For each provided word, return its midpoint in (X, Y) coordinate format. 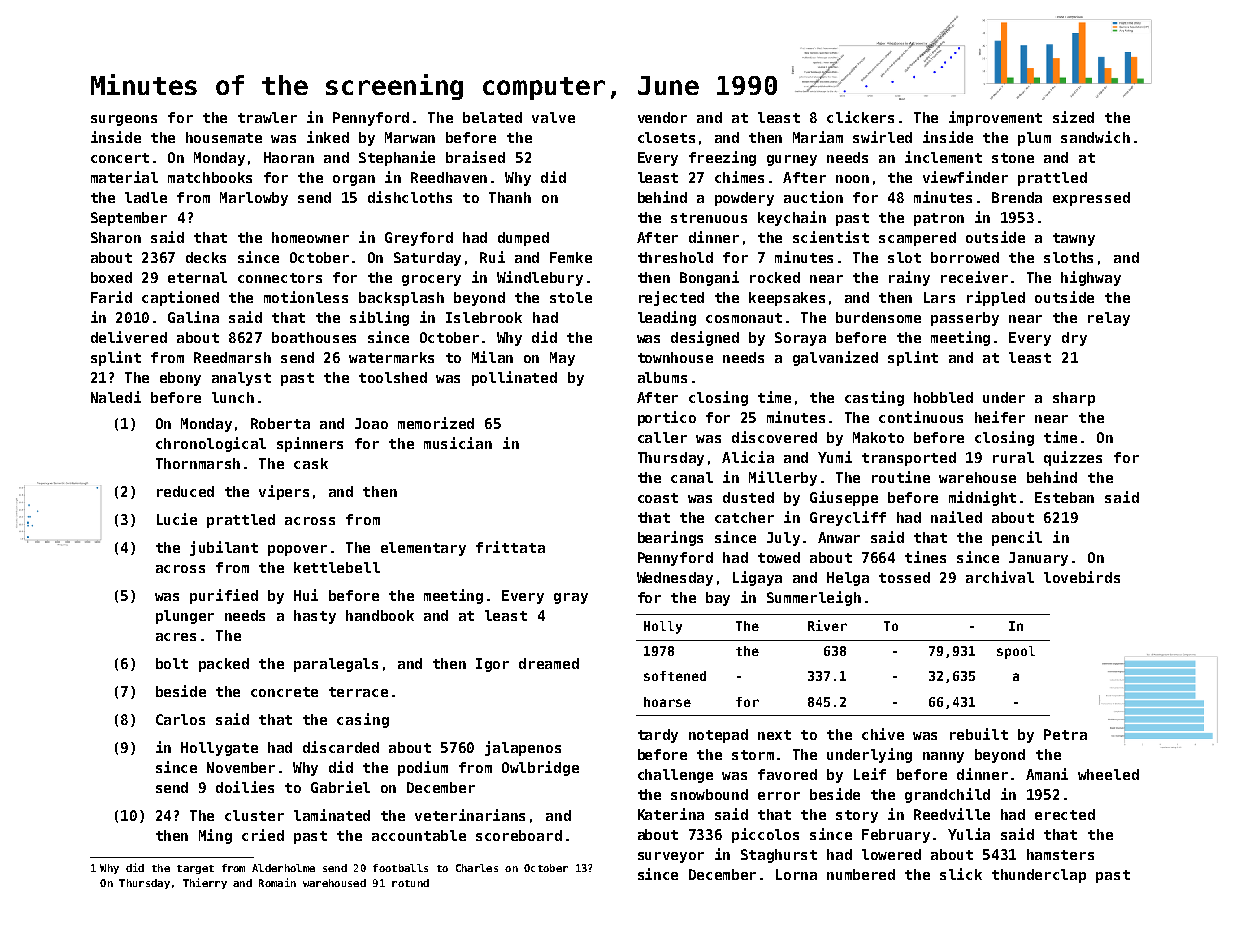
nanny (943, 757)
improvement (995, 118)
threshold (675, 257)
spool (1016, 652)
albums (662, 377)
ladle (146, 197)
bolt (172, 663)
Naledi (116, 397)
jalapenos (523, 748)
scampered (917, 239)
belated (492, 117)
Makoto (878, 437)
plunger (185, 617)
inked (328, 137)
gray (571, 598)
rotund (410, 883)
